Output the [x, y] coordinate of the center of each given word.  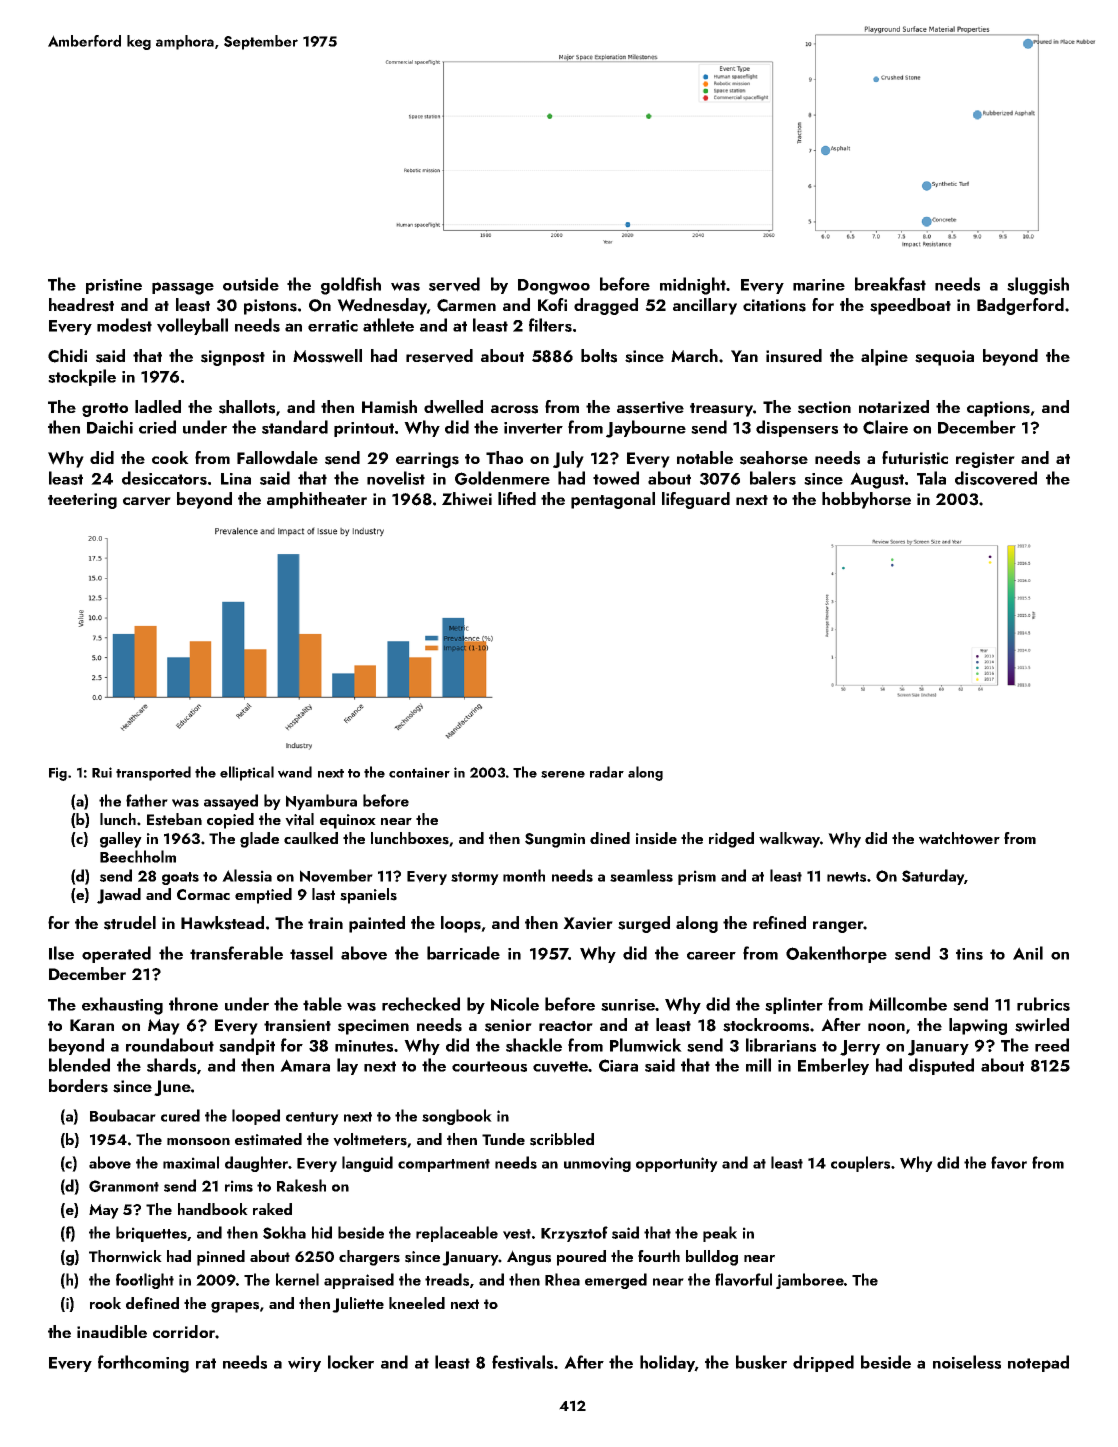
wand [295, 772]
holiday [667, 1363]
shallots [247, 407]
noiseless [967, 1362]
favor [1009, 1163]
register [985, 460]
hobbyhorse [866, 500]
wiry [304, 1364]
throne [193, 1004]
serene [563, 774]
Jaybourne [646, 429]
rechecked [421, 1004]
